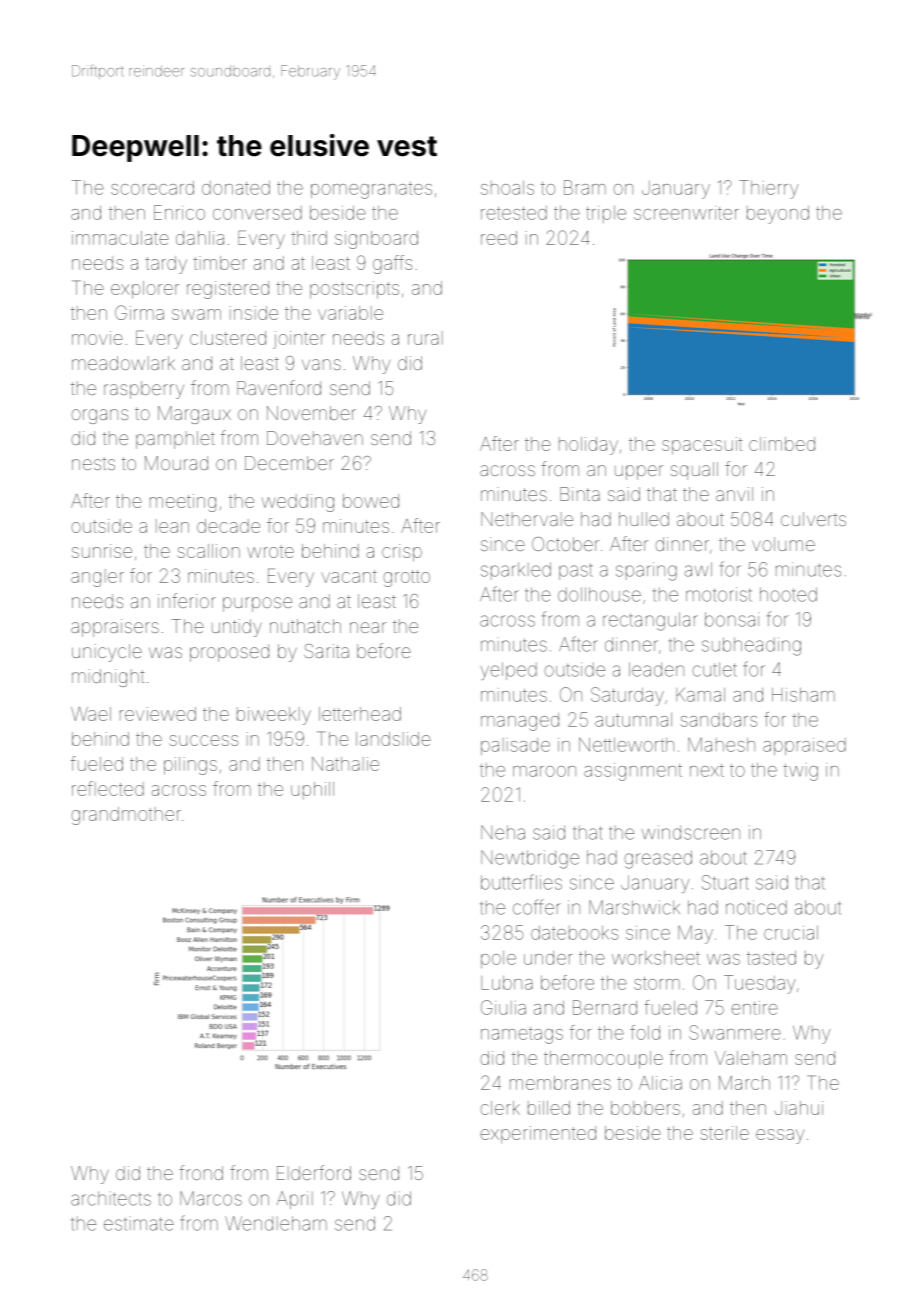  What do you see at coordinates (769, 189) in the image?
I see `Thierry` at bounding box center [769, 189].
